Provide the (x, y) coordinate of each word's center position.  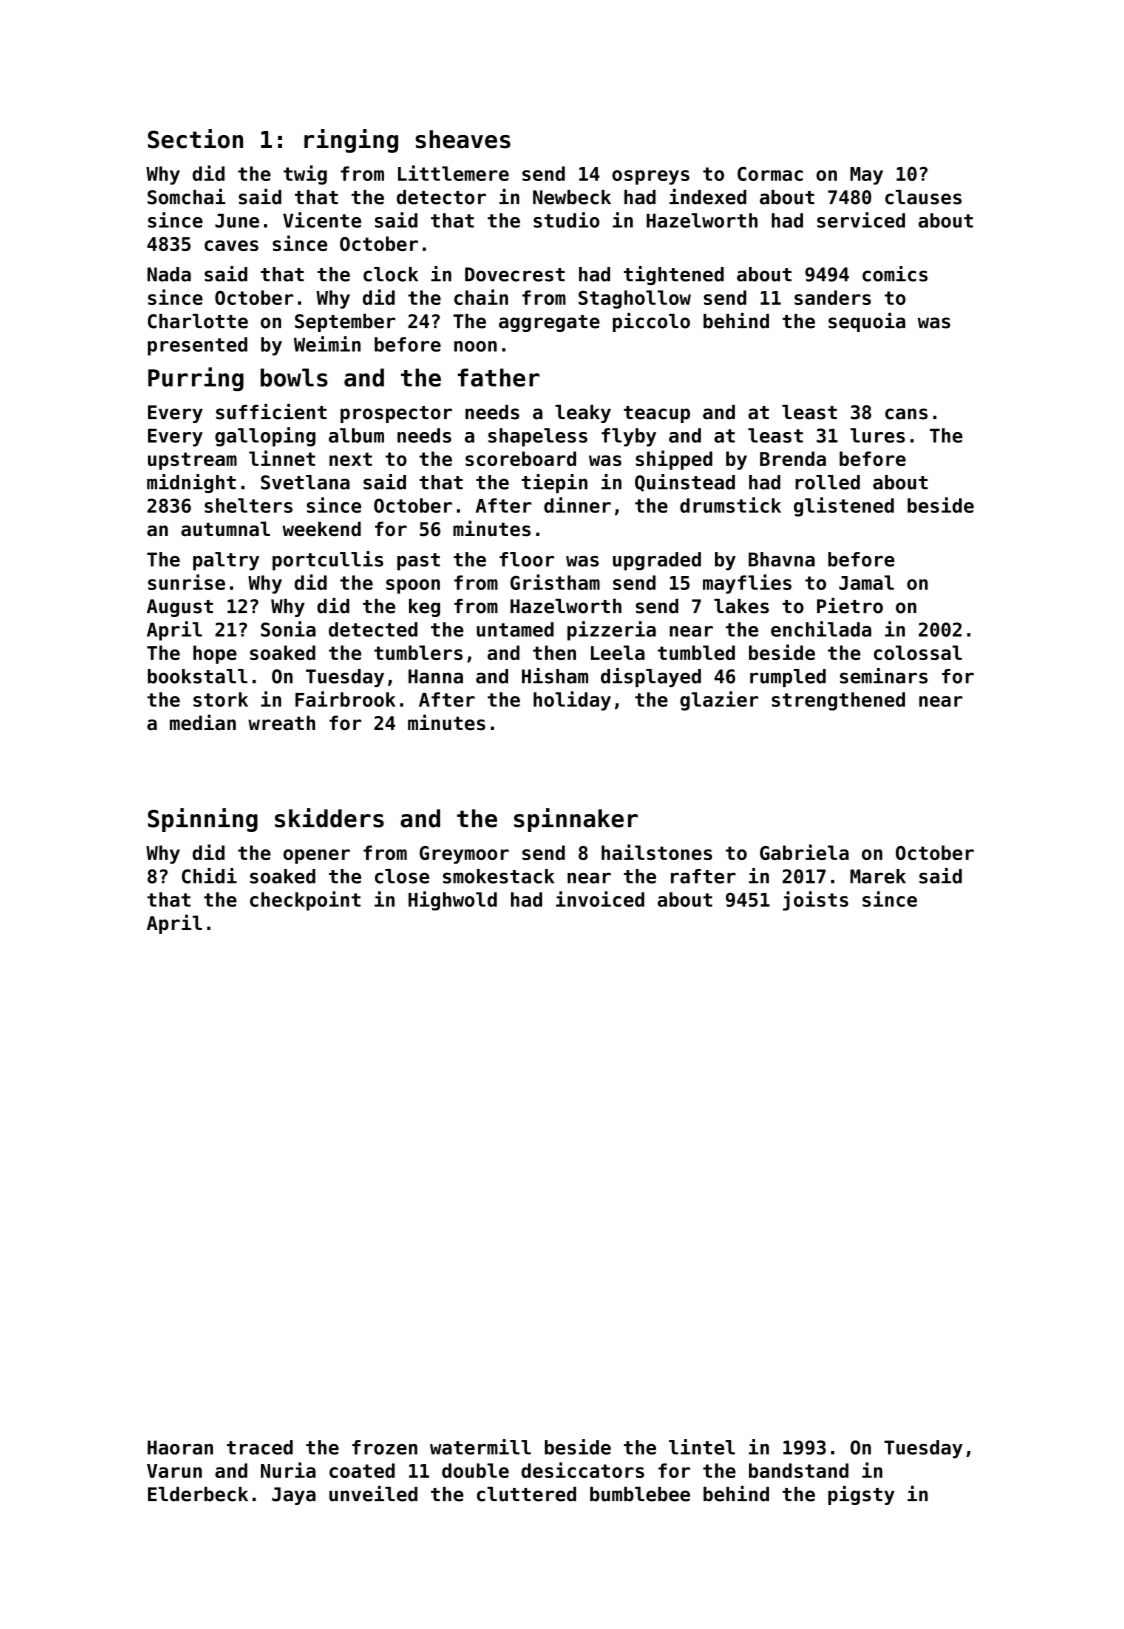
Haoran (180, 1447)
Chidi (209, 876)
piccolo (651, 322)
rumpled (788, 678)
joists (815, 901)
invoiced (600, 899)
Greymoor (464, 855)
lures (877, 435)
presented (197, 346)
